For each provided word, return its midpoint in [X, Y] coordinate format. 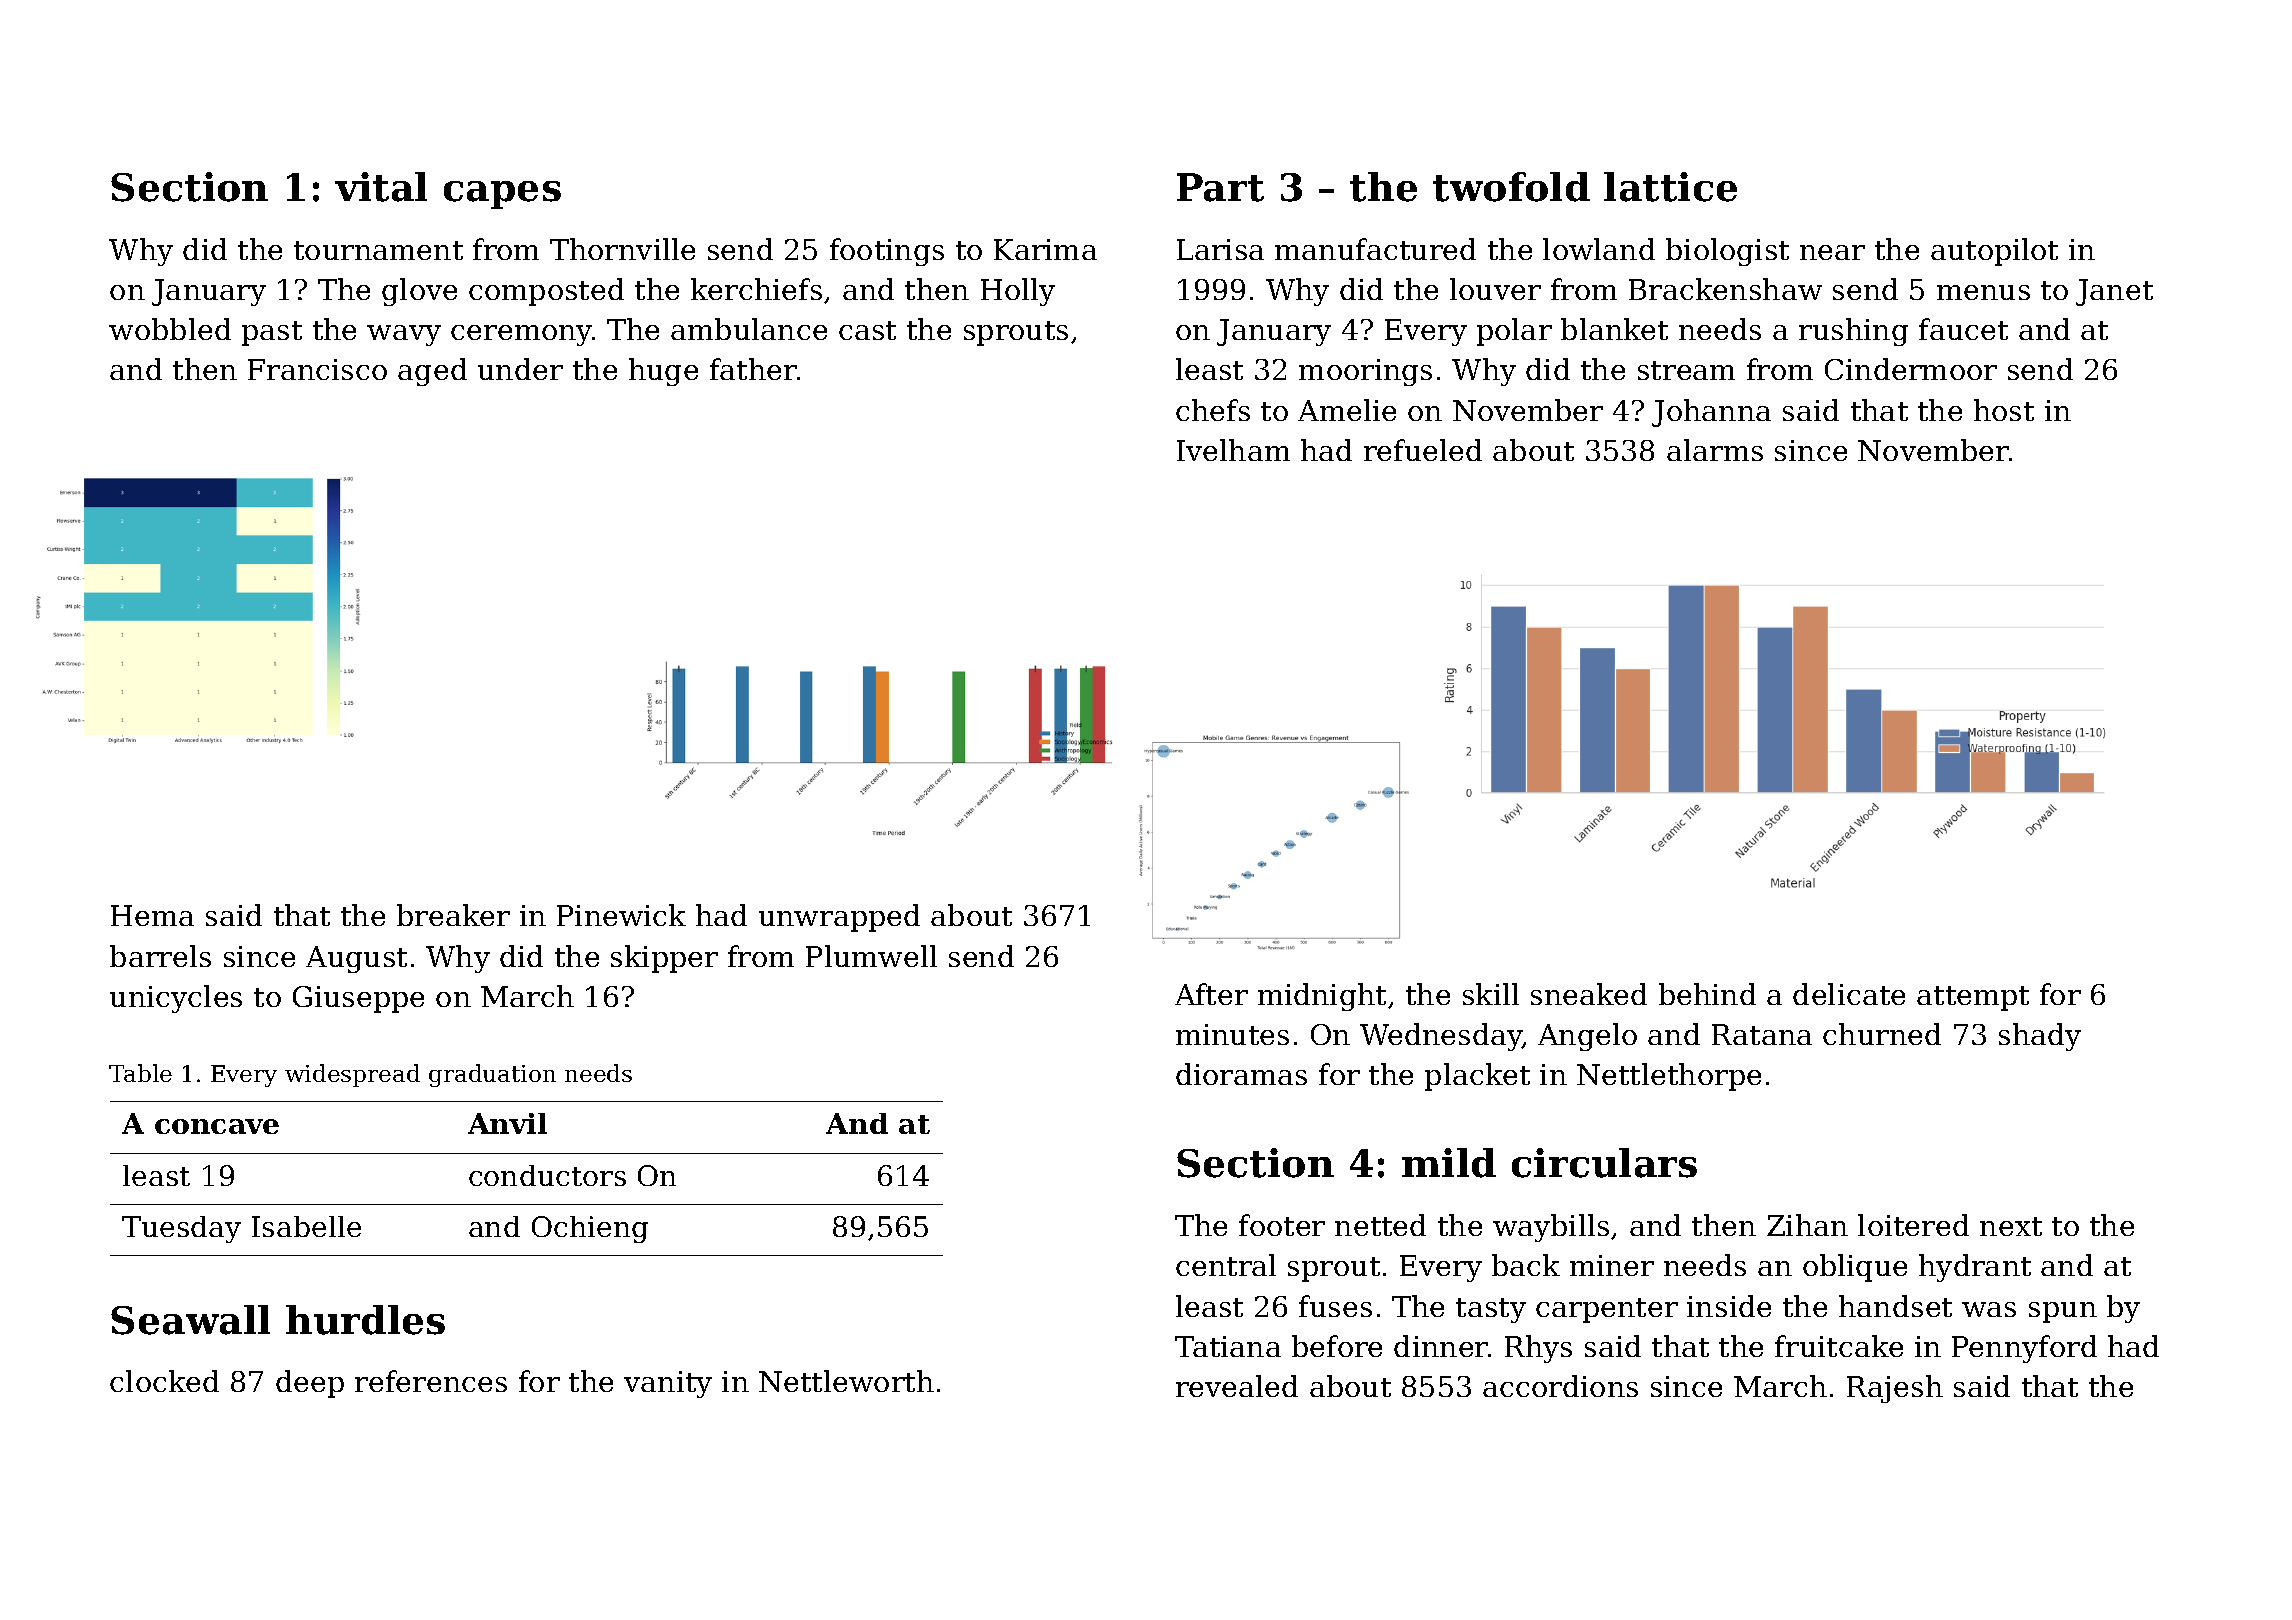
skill [1491, 994]
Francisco [317, 369]
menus [1983, 292]
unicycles [176, 999]
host [2004, 410]
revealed [1237, 1386]
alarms [1715, 450]
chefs [1213, 410]
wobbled [170, 329]
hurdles [365, 1320]
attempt [1973, 998]
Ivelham [1233, 450]
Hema [152, 915]
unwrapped [839, 918]
